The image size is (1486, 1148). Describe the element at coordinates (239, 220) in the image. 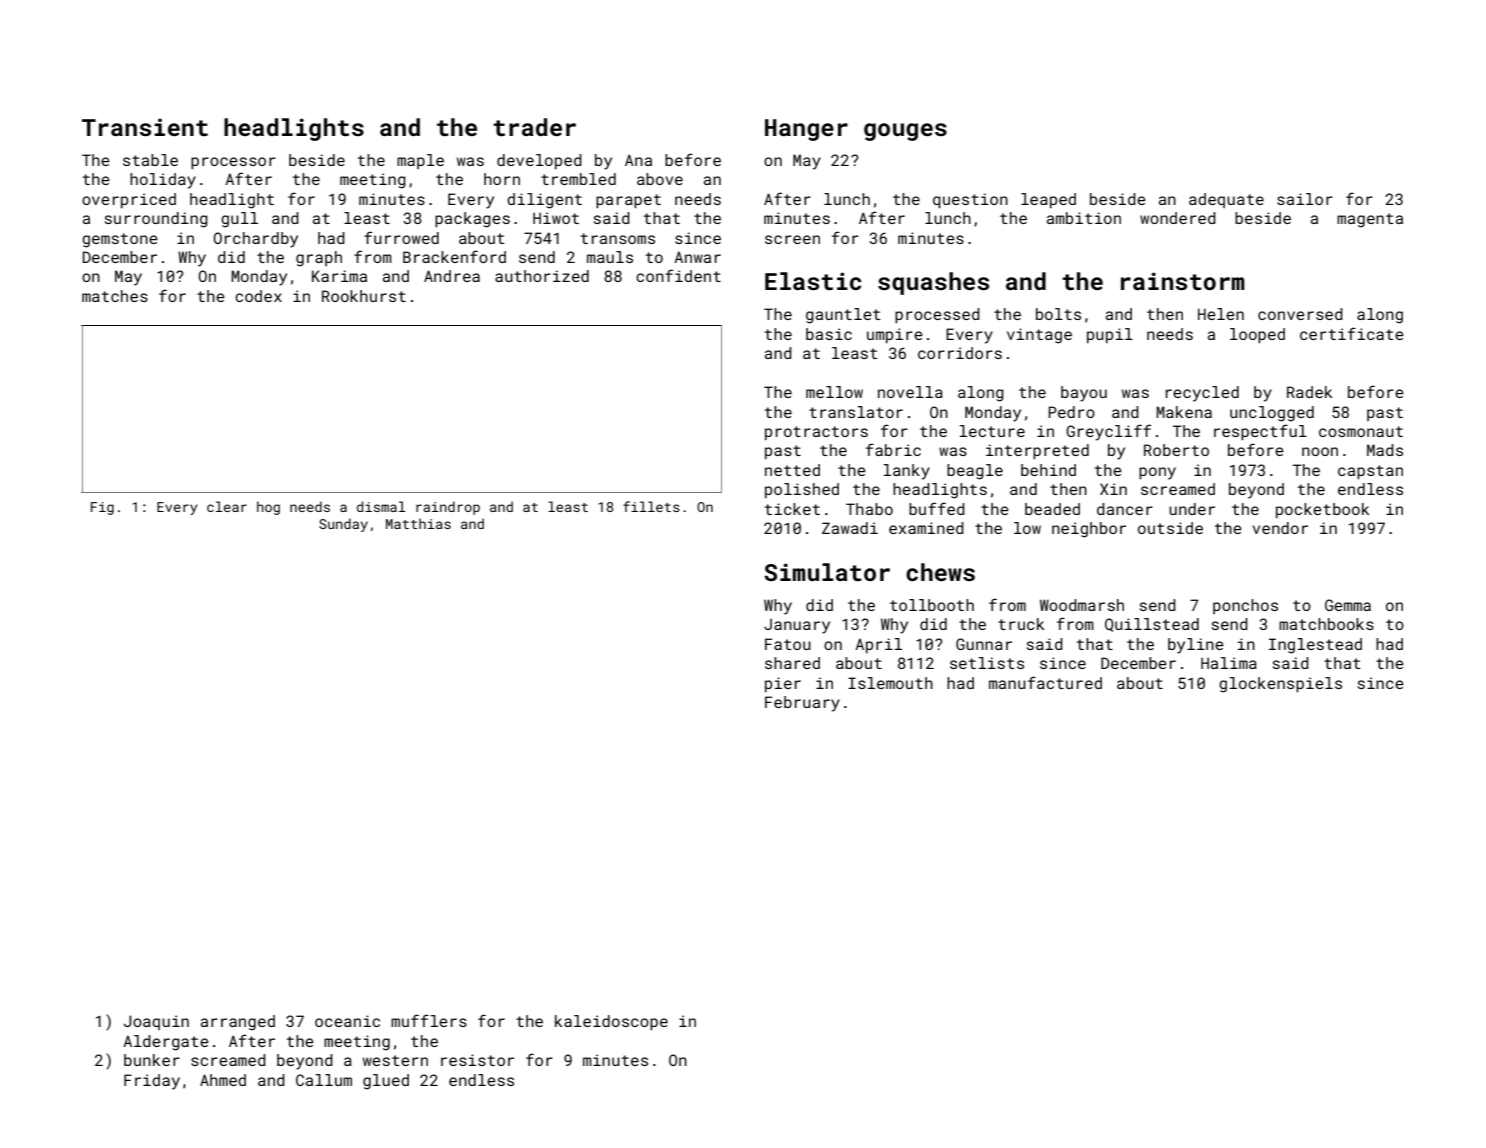

I see `gull` at that location.
